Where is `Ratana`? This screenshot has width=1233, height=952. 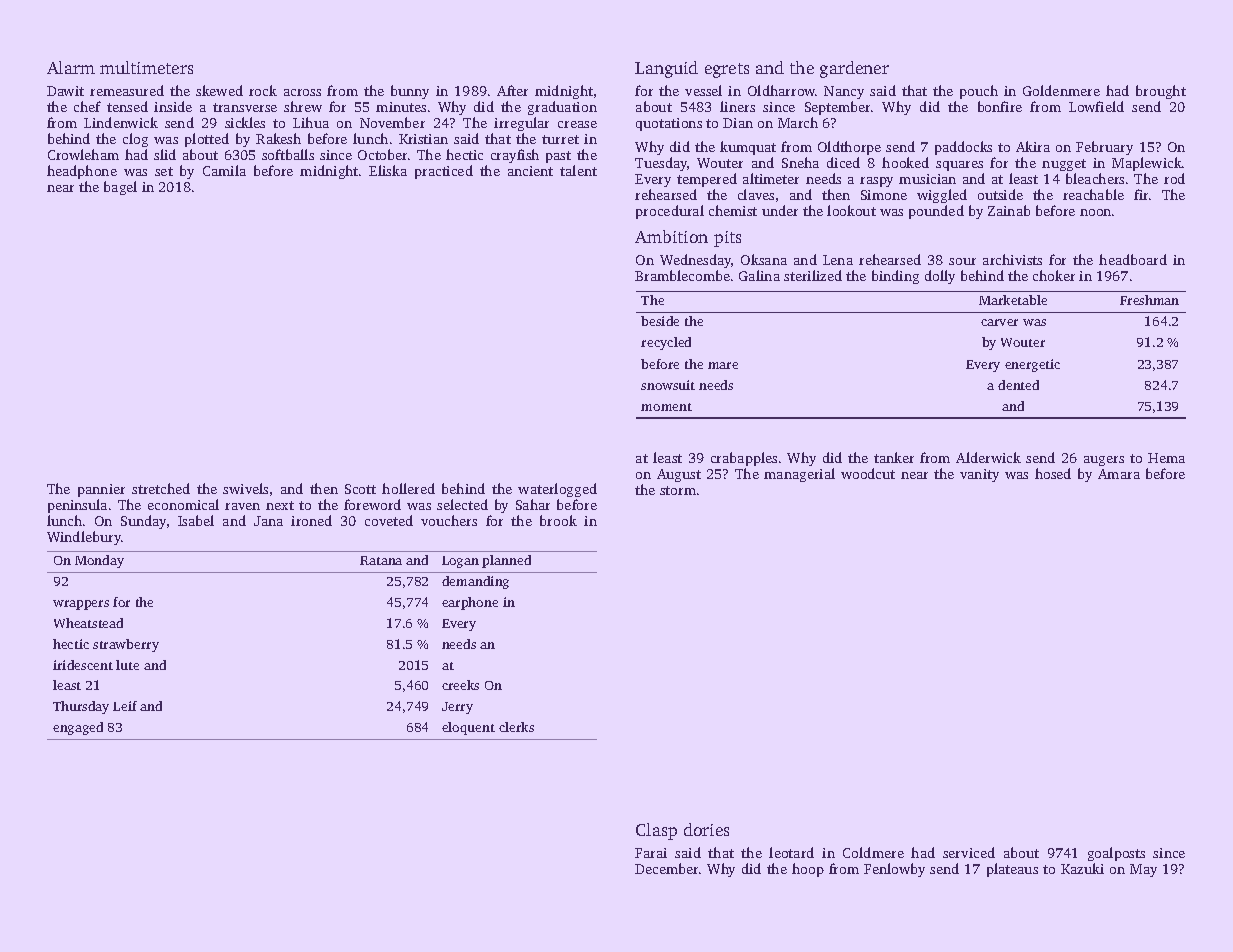
Ratana is located at coordinates (381, 560).
